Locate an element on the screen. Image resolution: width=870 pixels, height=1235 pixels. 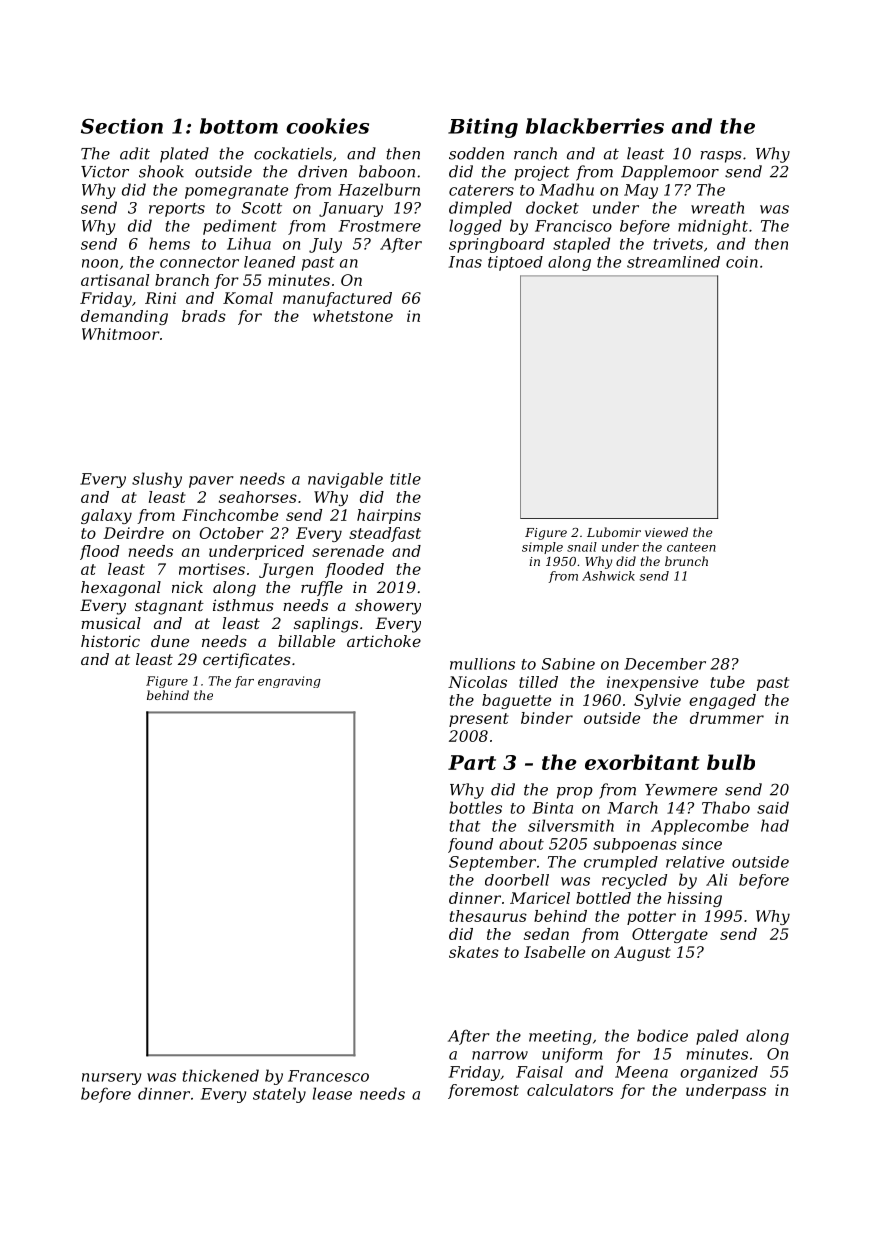
rasps is located at coordinates (721, 157).
